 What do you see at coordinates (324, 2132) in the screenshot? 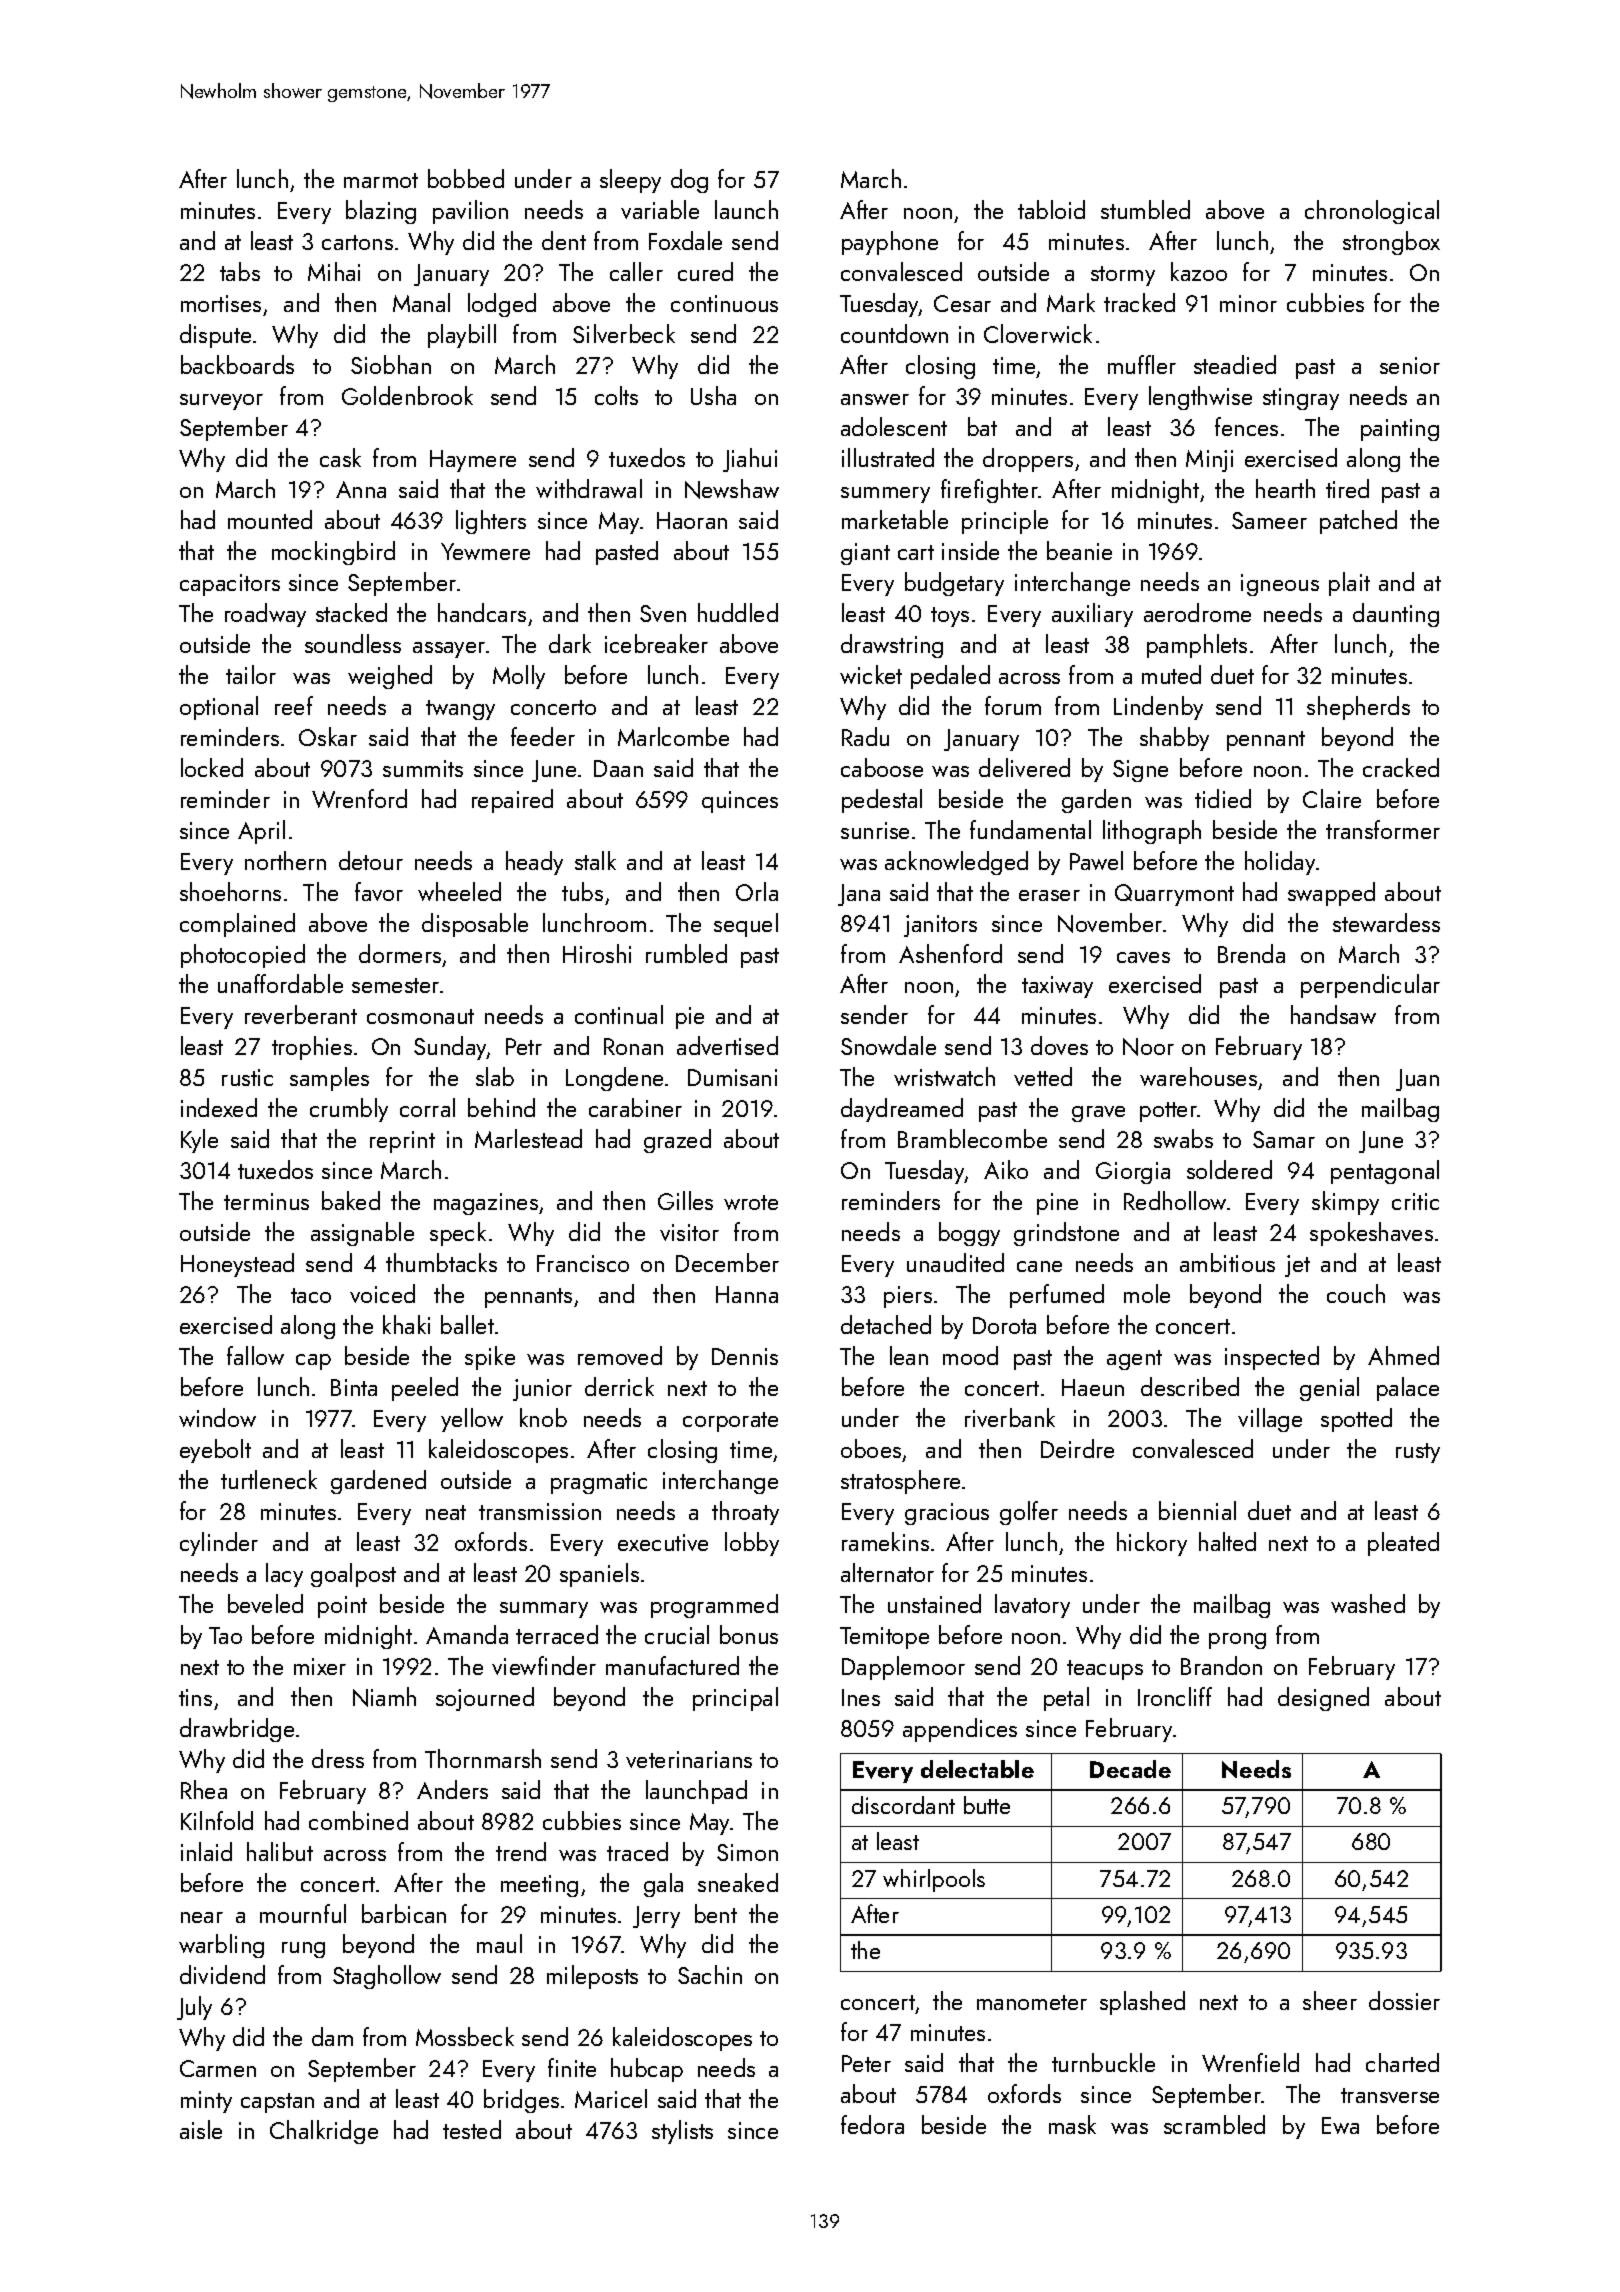
I see `Chalkridge` at bounding box center [324, 2132].
